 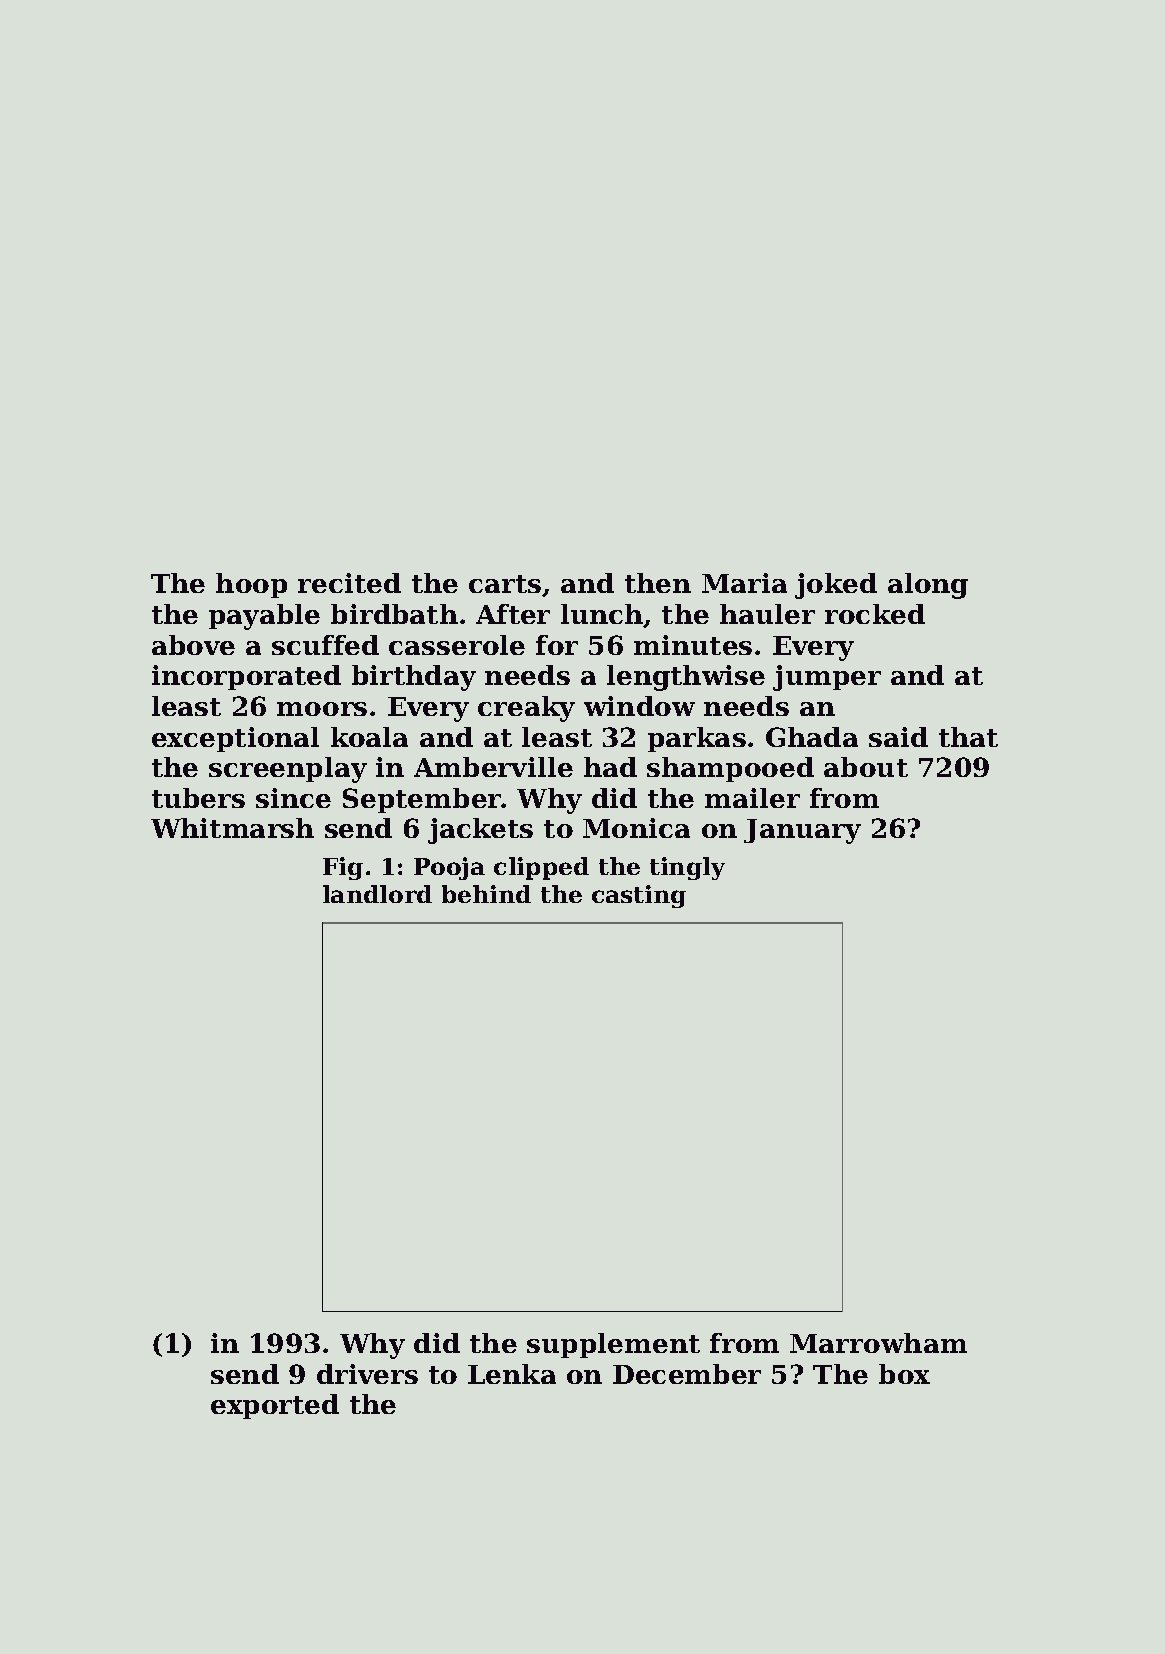 I want to click on exported, so click(x=275, y=1406).
